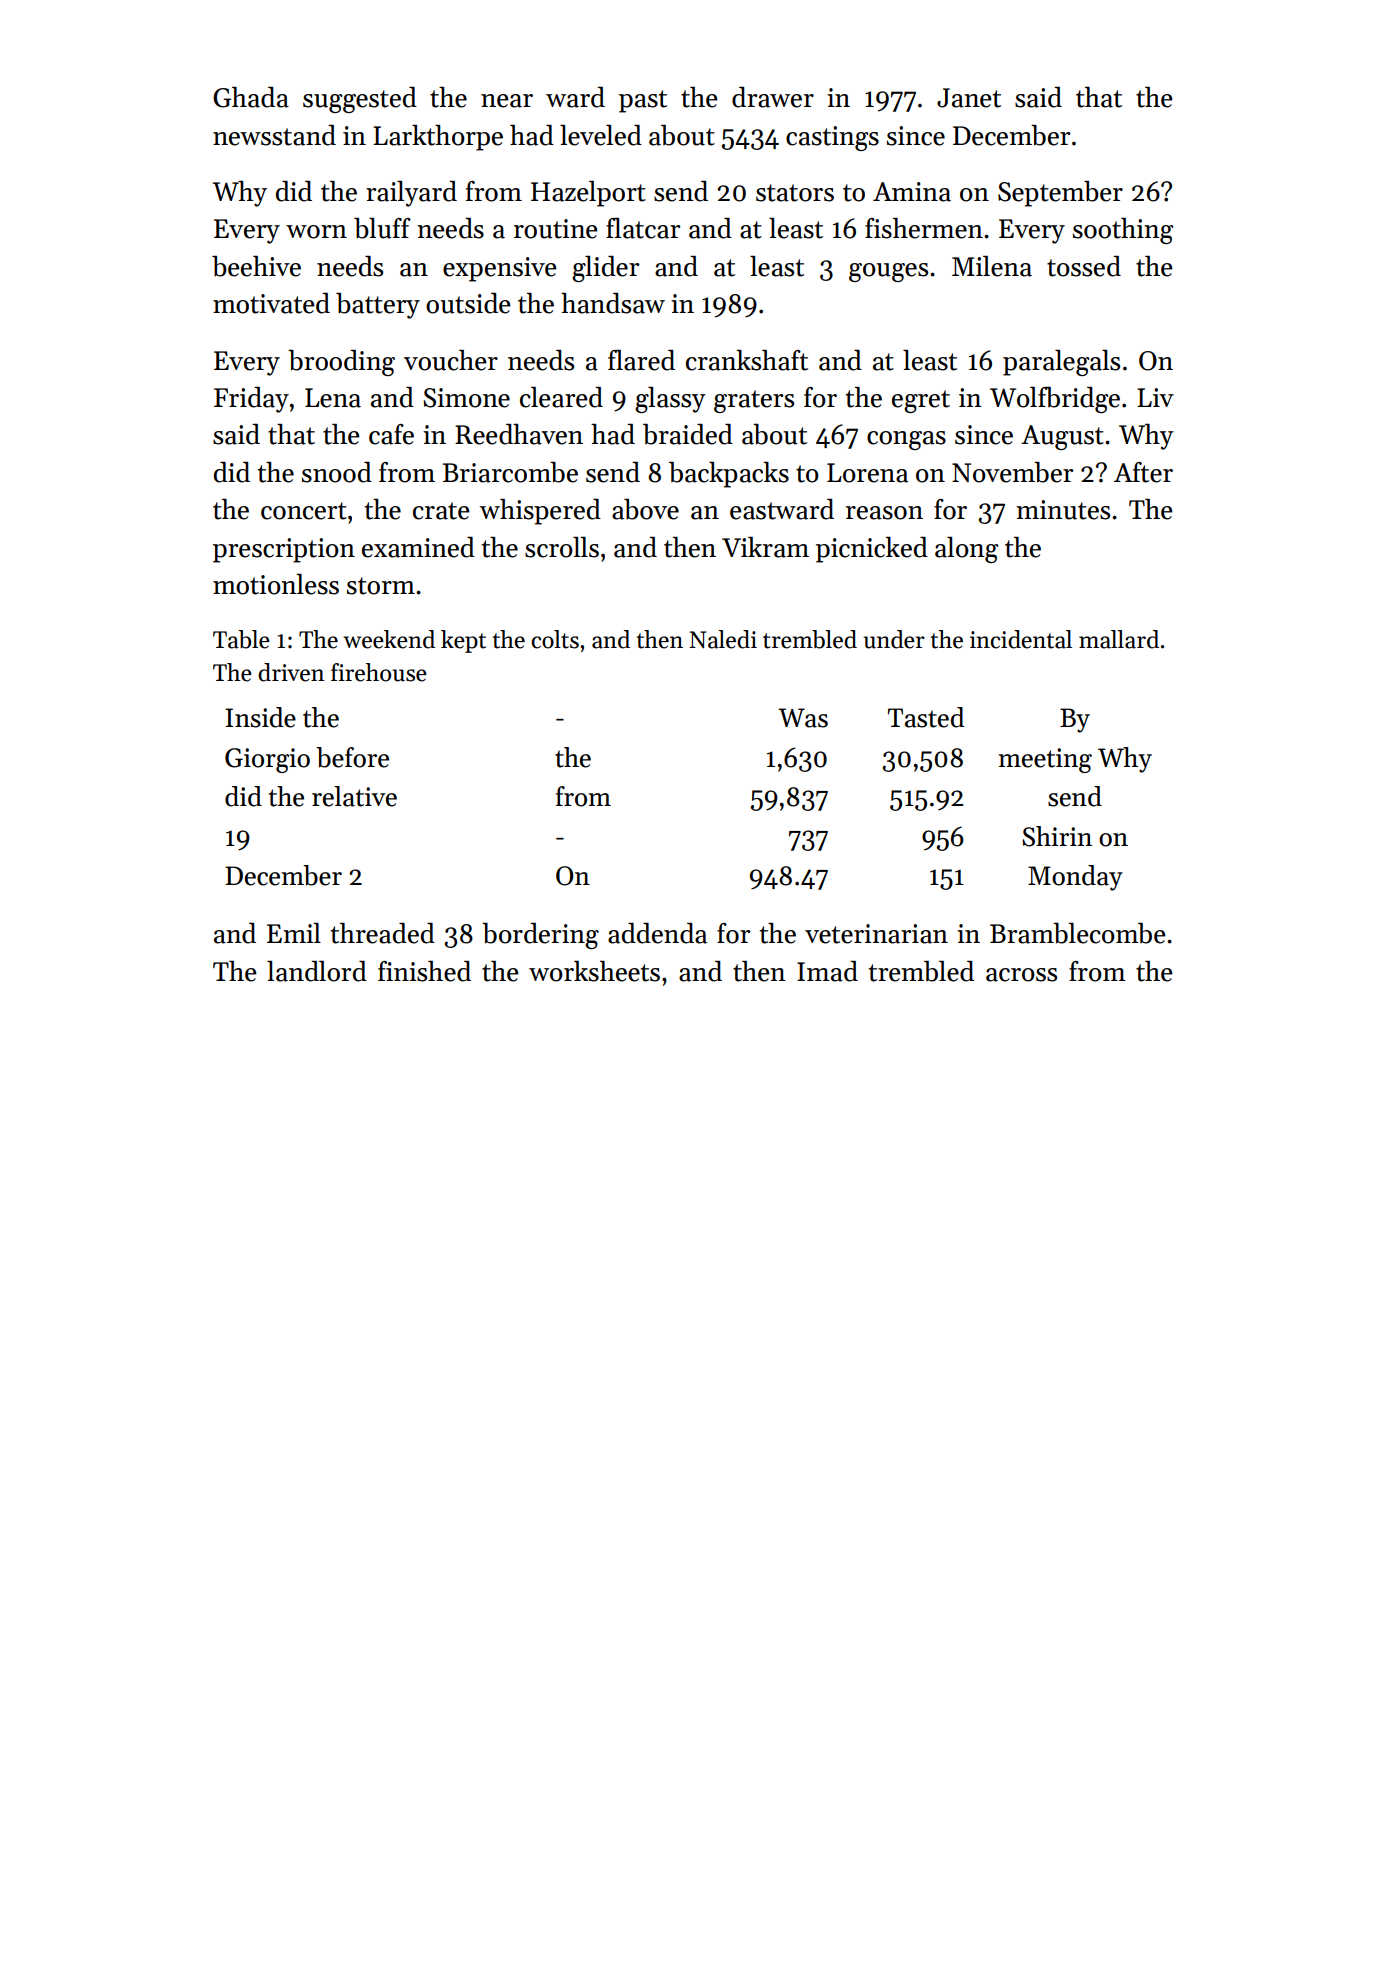  What do you see at coordinates (601, 135) in the screenshot?
I see `leveled` at bounding box center [601, 135].
